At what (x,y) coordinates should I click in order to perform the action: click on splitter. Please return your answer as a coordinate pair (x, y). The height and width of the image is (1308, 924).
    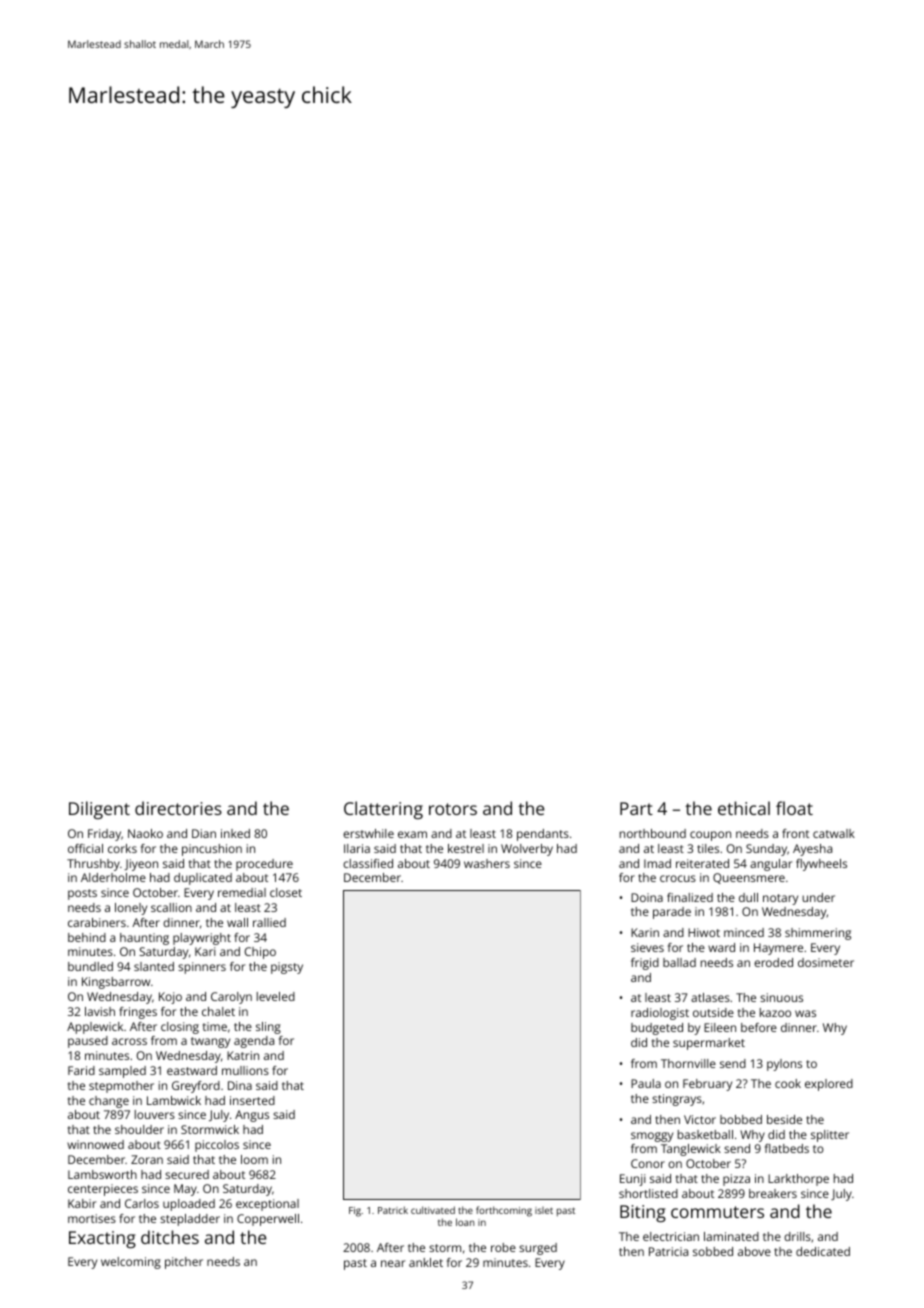
    Looking at the image, I should click on (830, 1136).
